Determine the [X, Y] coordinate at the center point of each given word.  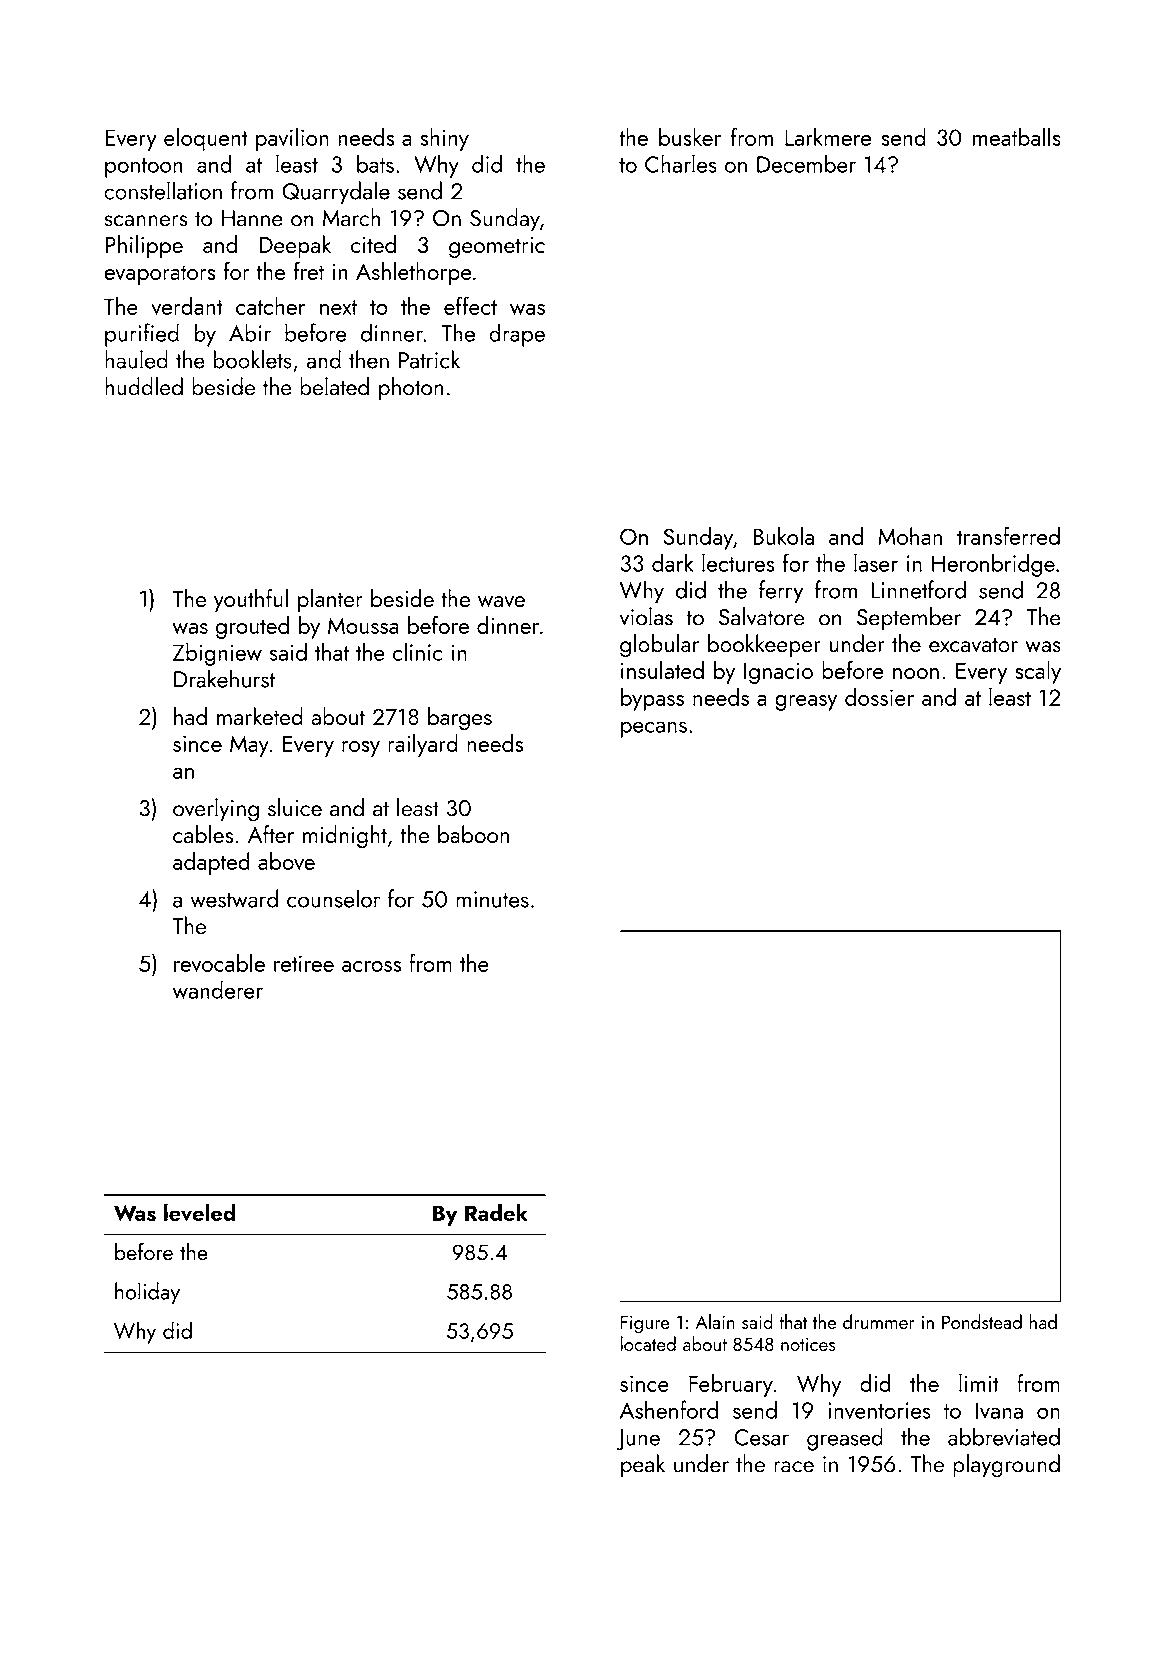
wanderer [217, 989]
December [806, 163]
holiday [147, 1293]
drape [517, 335]
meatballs [1017, 136]
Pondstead [982, 1321]
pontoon [144, 168]
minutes [492, 899]
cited [373, 244]
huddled [144, 386]
